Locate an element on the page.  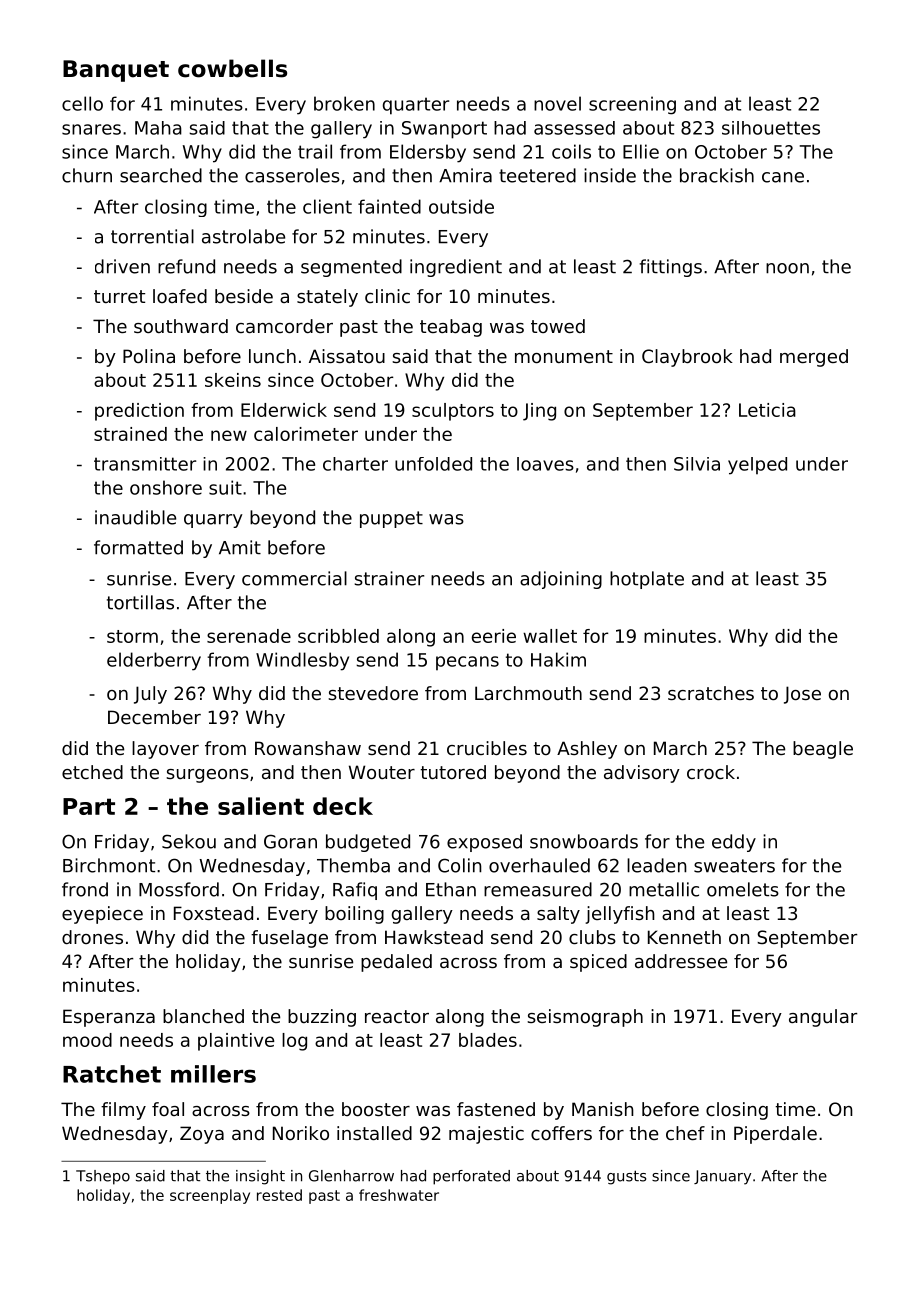
silhouettes is located at coordinates (771, 128).
